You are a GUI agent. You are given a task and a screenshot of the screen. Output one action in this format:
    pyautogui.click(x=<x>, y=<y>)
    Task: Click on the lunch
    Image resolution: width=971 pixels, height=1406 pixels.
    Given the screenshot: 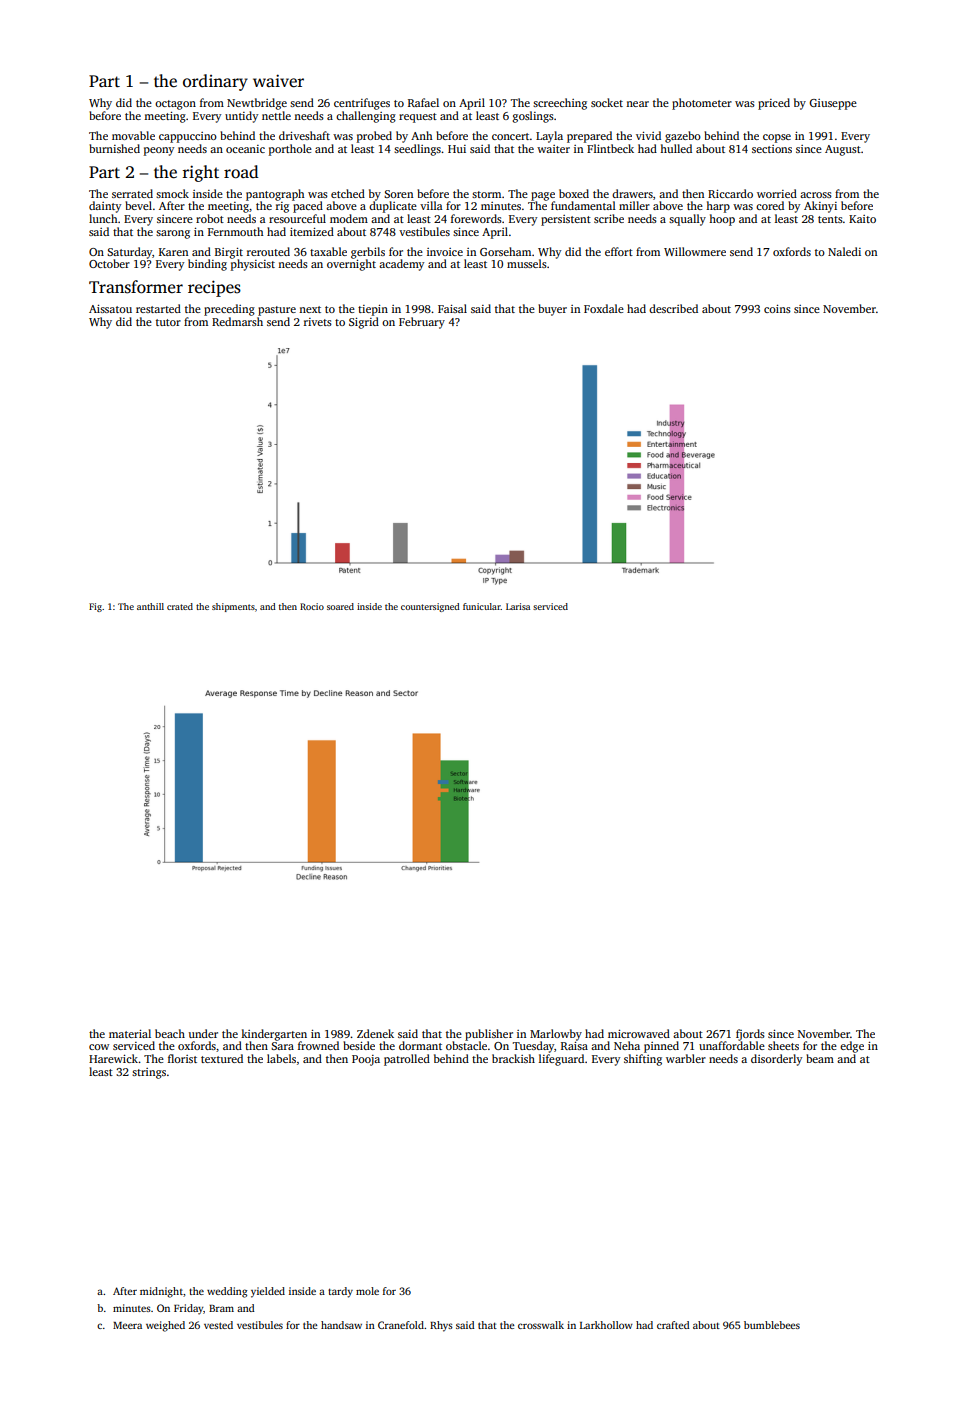 What is the action you would take?
    pyautogui.click(x=103, y=218)
